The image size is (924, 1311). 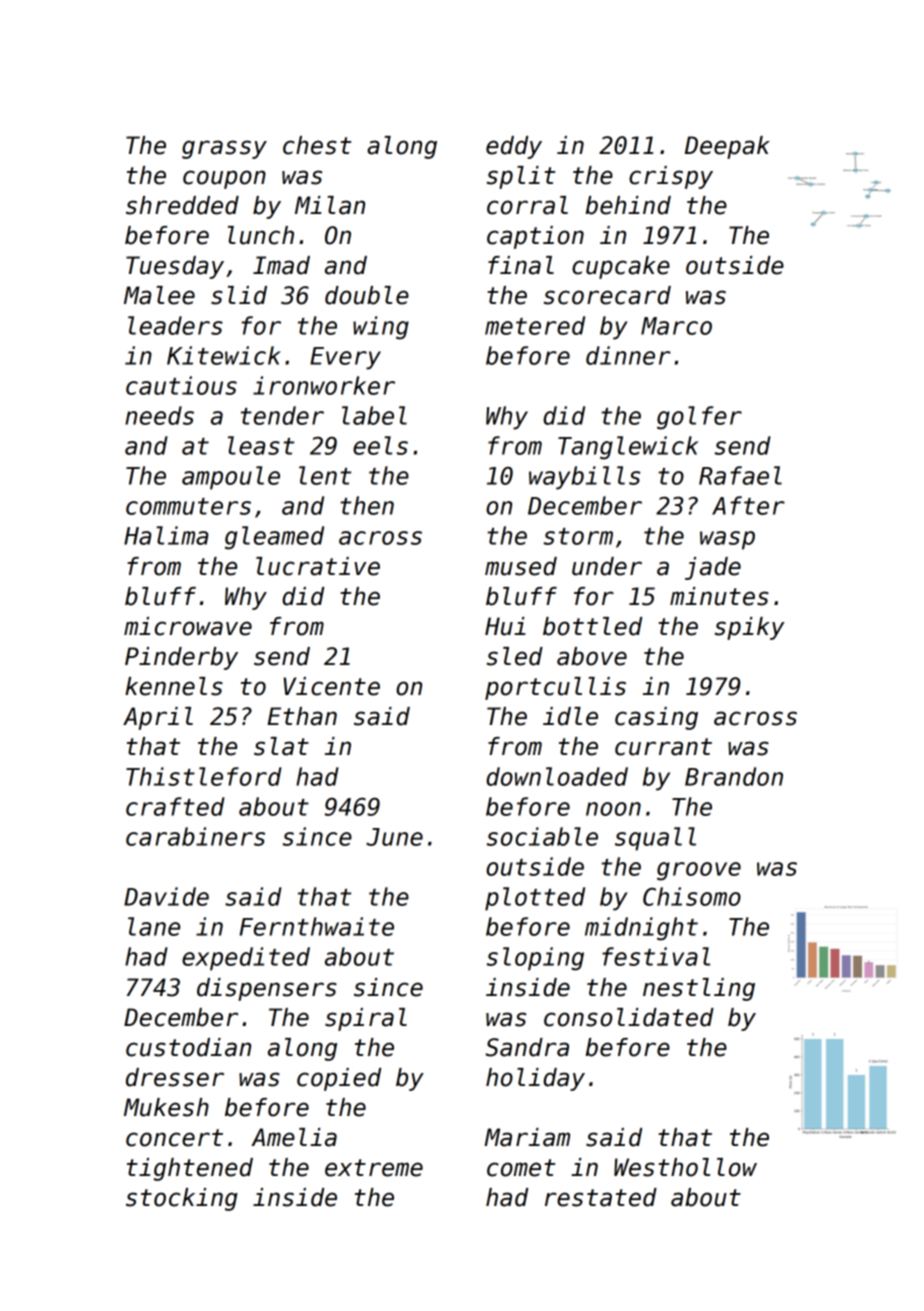 I want to click on split, so click(x=521, y=177).
